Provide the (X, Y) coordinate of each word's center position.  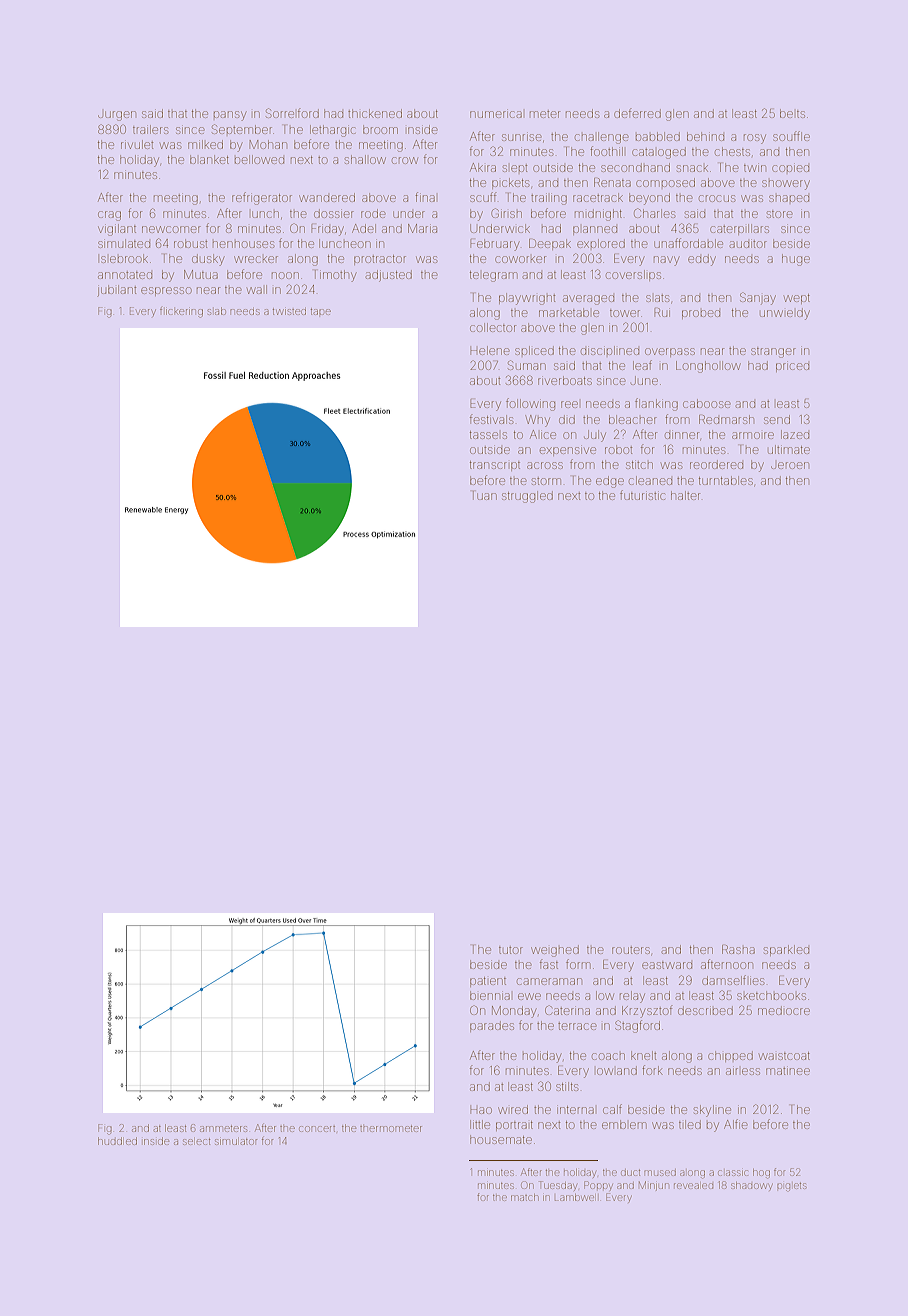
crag (109, 216)
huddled (117, 1141)
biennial (490, 995)
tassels (488, 435)
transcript (495, 466)
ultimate (789, 449)
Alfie (735, 1124)
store (779, 214)
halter (685, 495)
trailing (549, 200)
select (196, 1142)
